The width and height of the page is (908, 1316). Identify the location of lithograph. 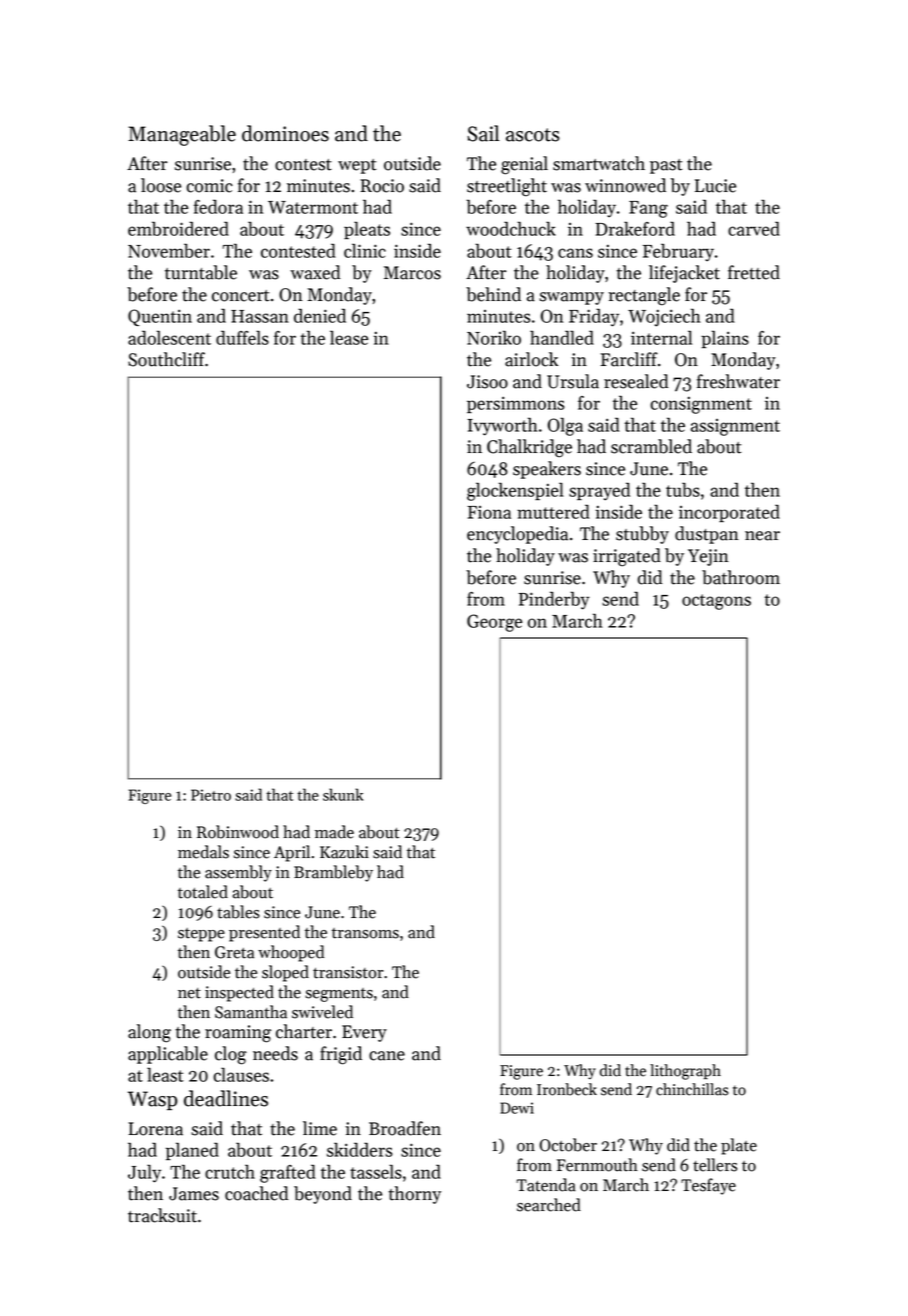
(685, 1072).
